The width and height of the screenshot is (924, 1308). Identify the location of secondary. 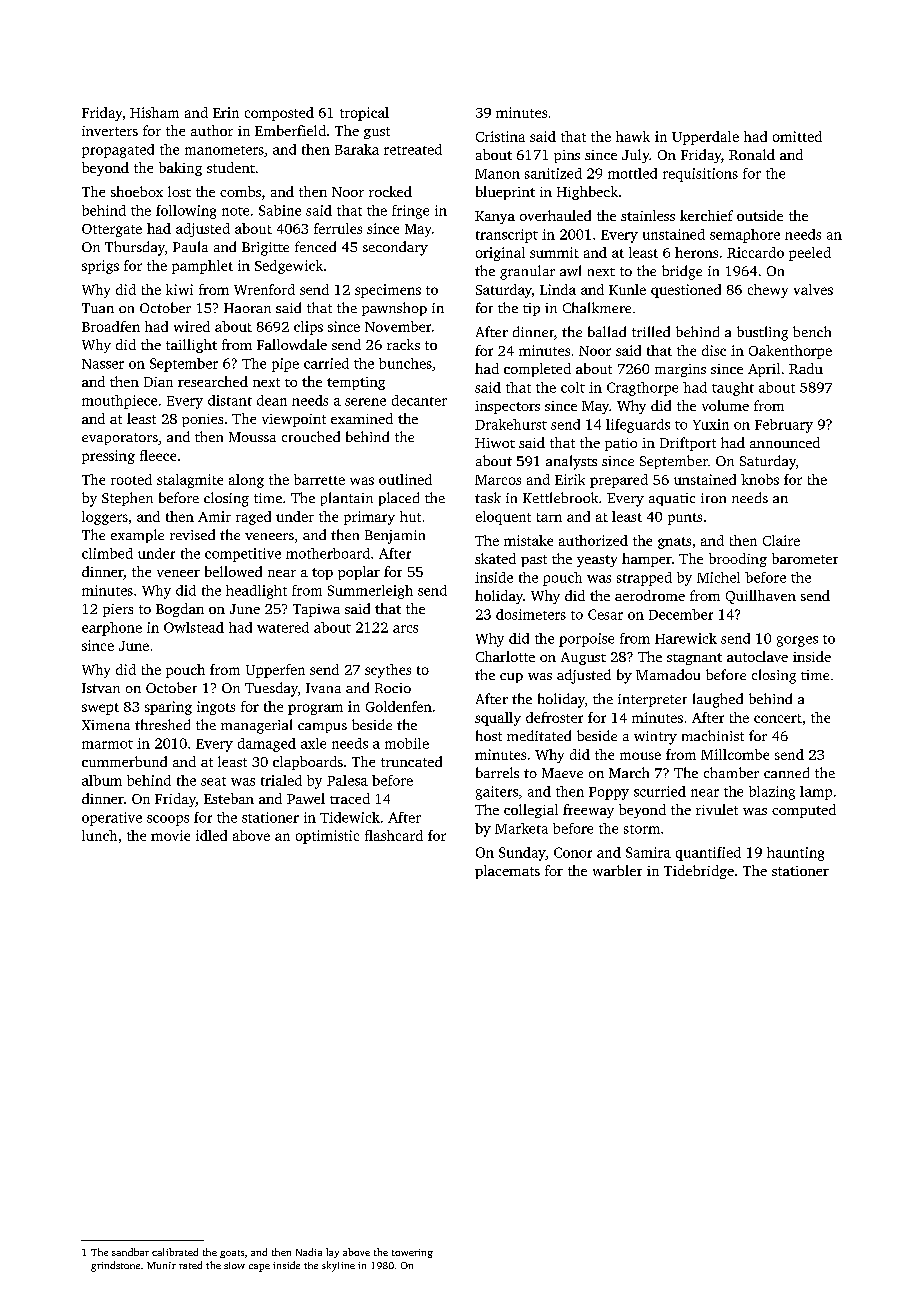
(395, 248).
